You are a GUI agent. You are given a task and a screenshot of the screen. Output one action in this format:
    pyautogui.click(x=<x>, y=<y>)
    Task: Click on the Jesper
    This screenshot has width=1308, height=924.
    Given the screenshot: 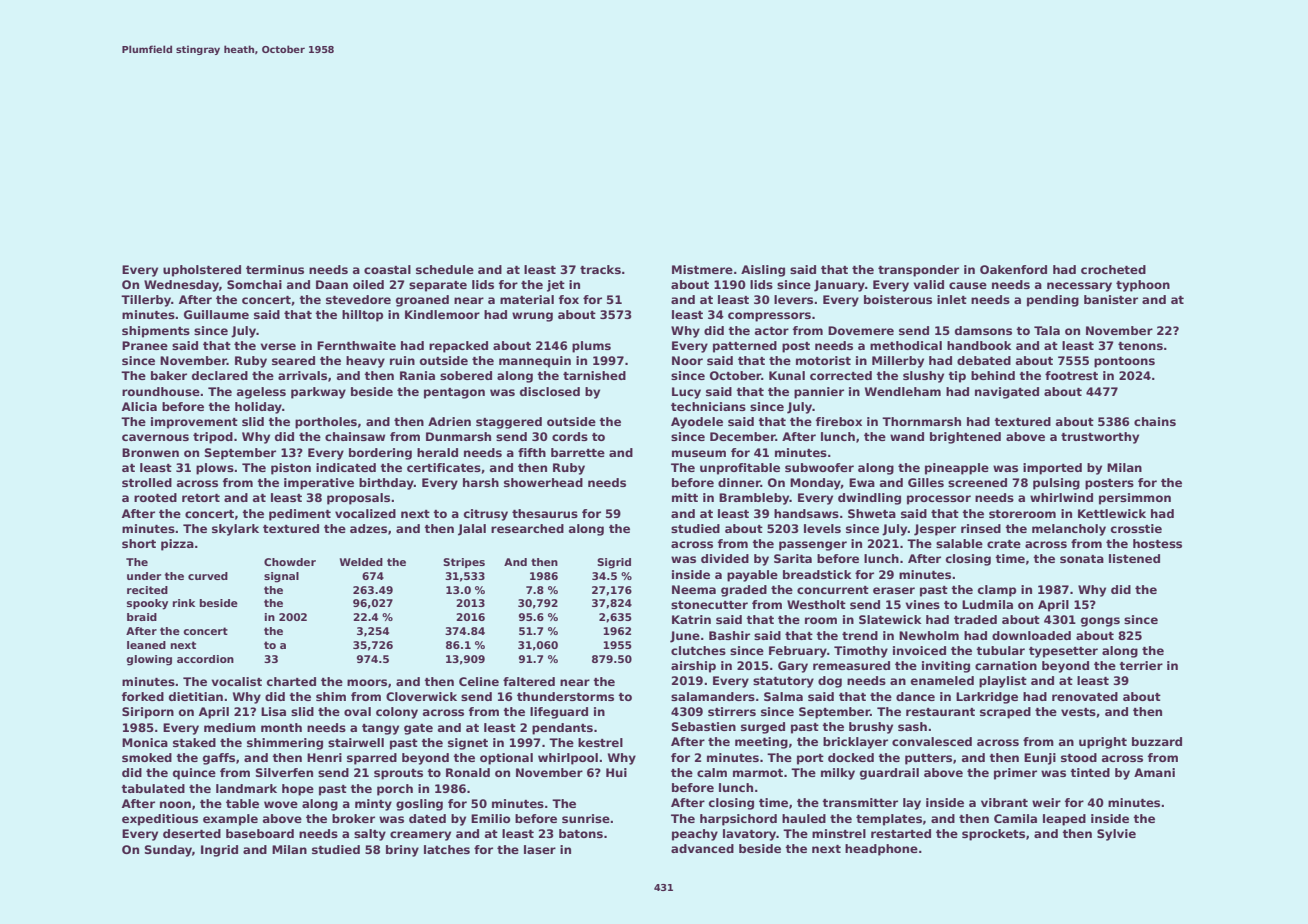 What is the action you would take?
    pyautogui.click(x=935, y=530)
